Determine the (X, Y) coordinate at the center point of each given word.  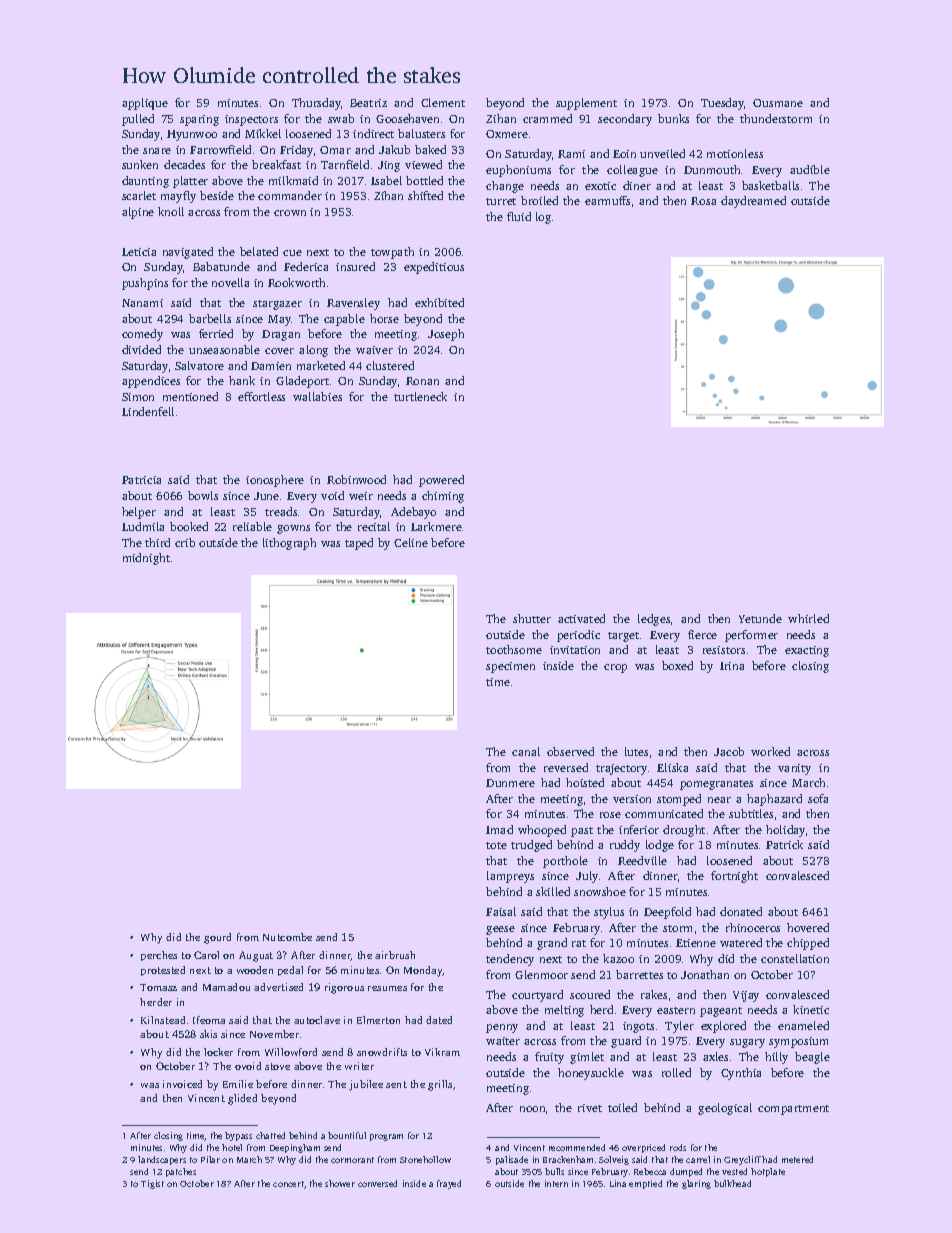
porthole (565, 862)
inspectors (251, 120)
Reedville (642, 860)
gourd (217, 938)
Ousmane (778, 103)
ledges (654, 620)
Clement (443, 102)
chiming (443, 497)
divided (141, 349)
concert (289, 1185)
